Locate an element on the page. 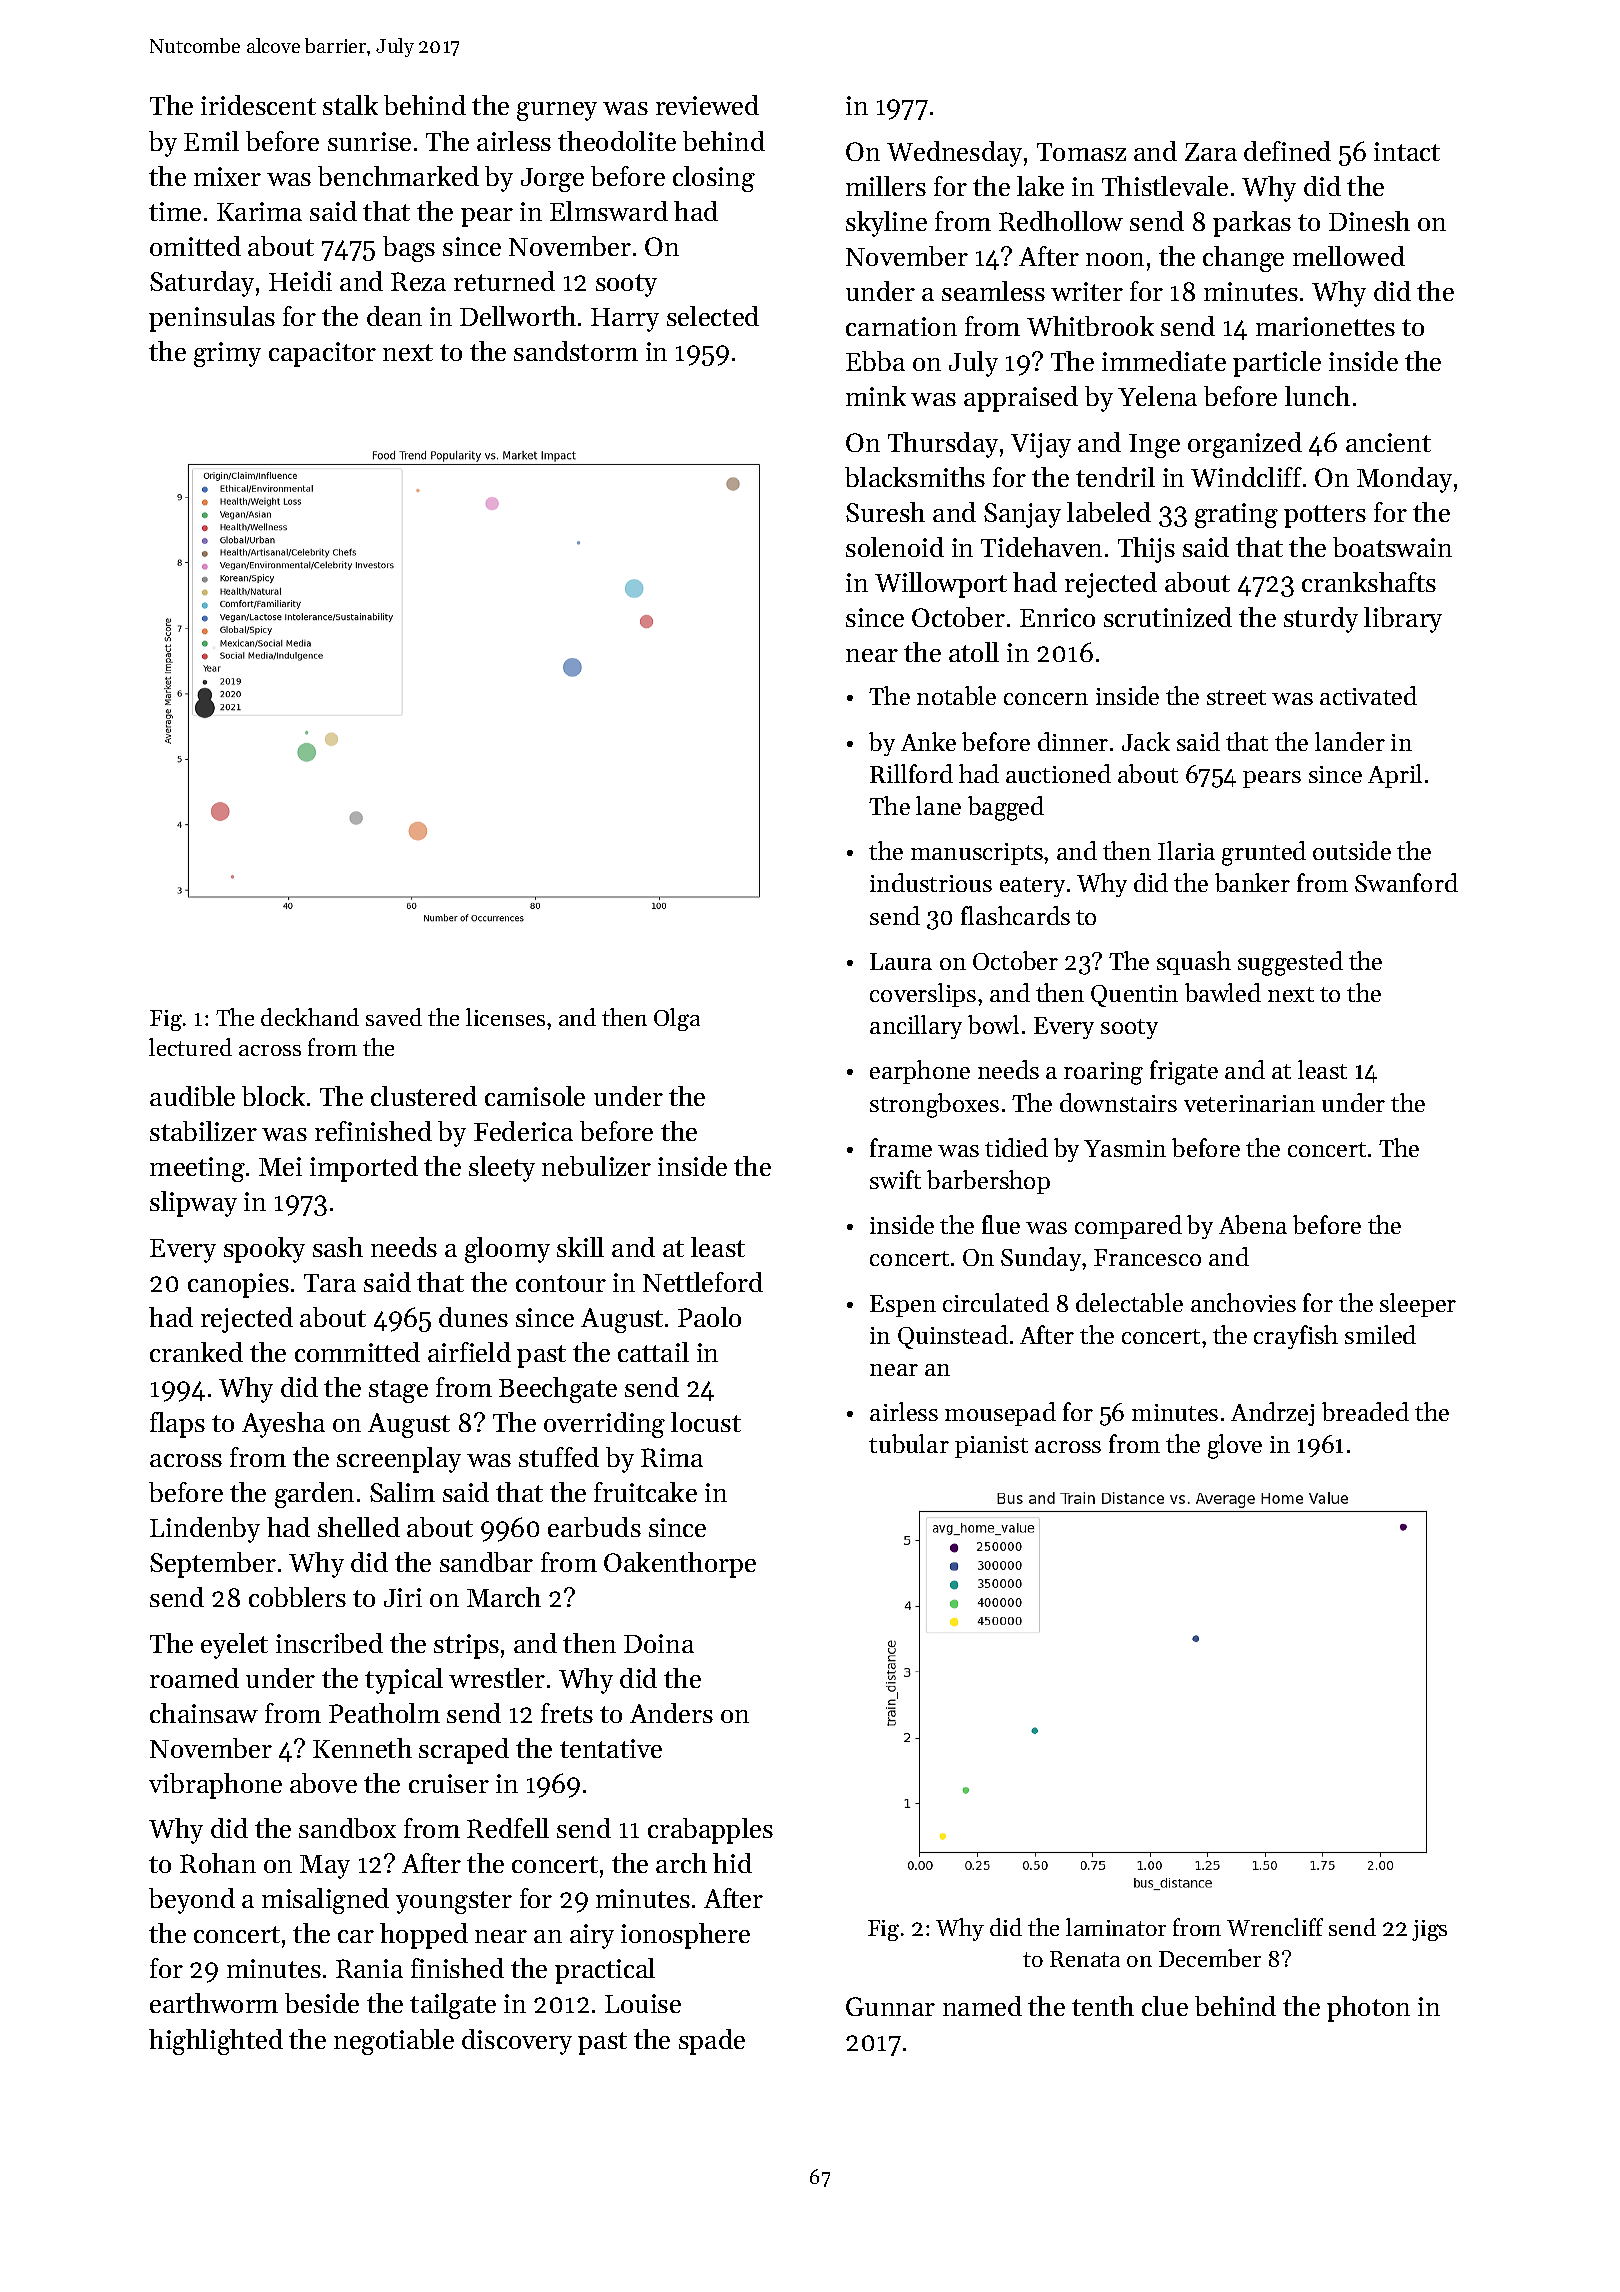 Image resolution: width=1620 pixels, height=2292 pixels. earthworm is located at coordinates (214, 2003).
